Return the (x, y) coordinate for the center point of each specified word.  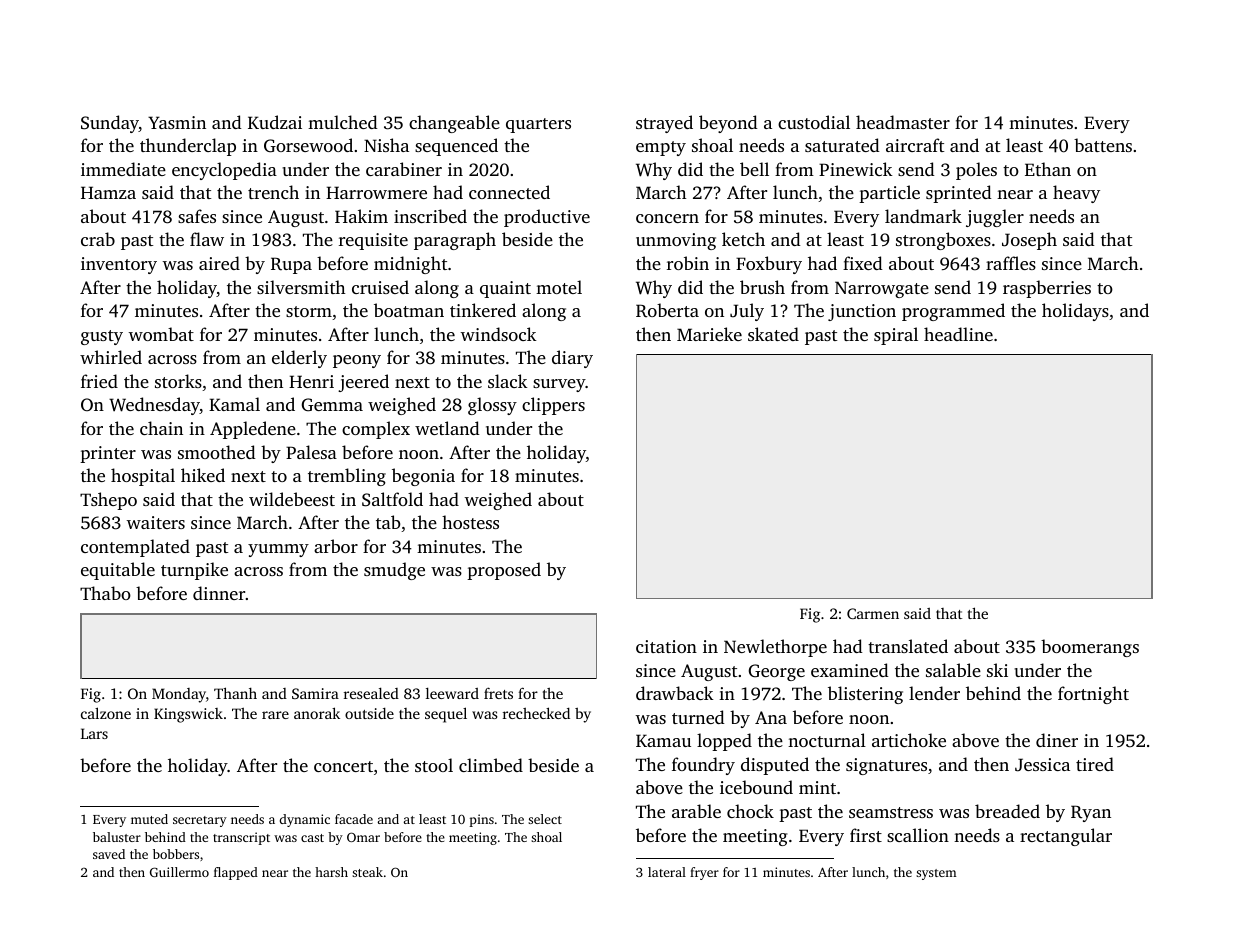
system (936, 874)
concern (667, 218)
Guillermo (179, 872)
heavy (1076, 194)
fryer (704, 873)
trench (273, 192)
